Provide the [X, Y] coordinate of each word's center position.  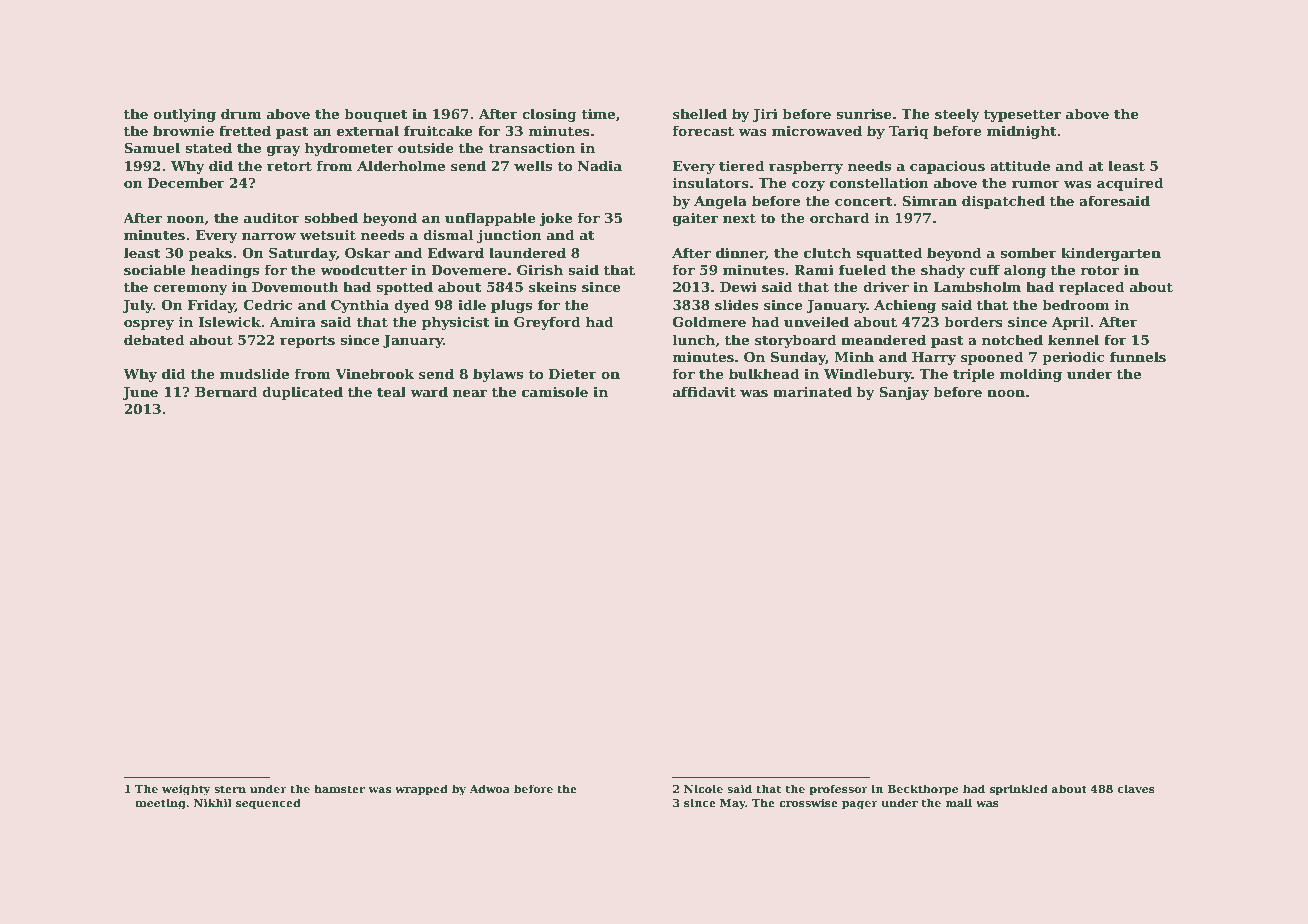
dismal [448, 234]
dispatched [1003, 202]
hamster [339, 788]
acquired [1130, 184]
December [186, 182]
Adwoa [489, 788]
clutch [827, 252]
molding [1031, 375]
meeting [160, 804]
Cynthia [360, 306]
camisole [555, 391]
